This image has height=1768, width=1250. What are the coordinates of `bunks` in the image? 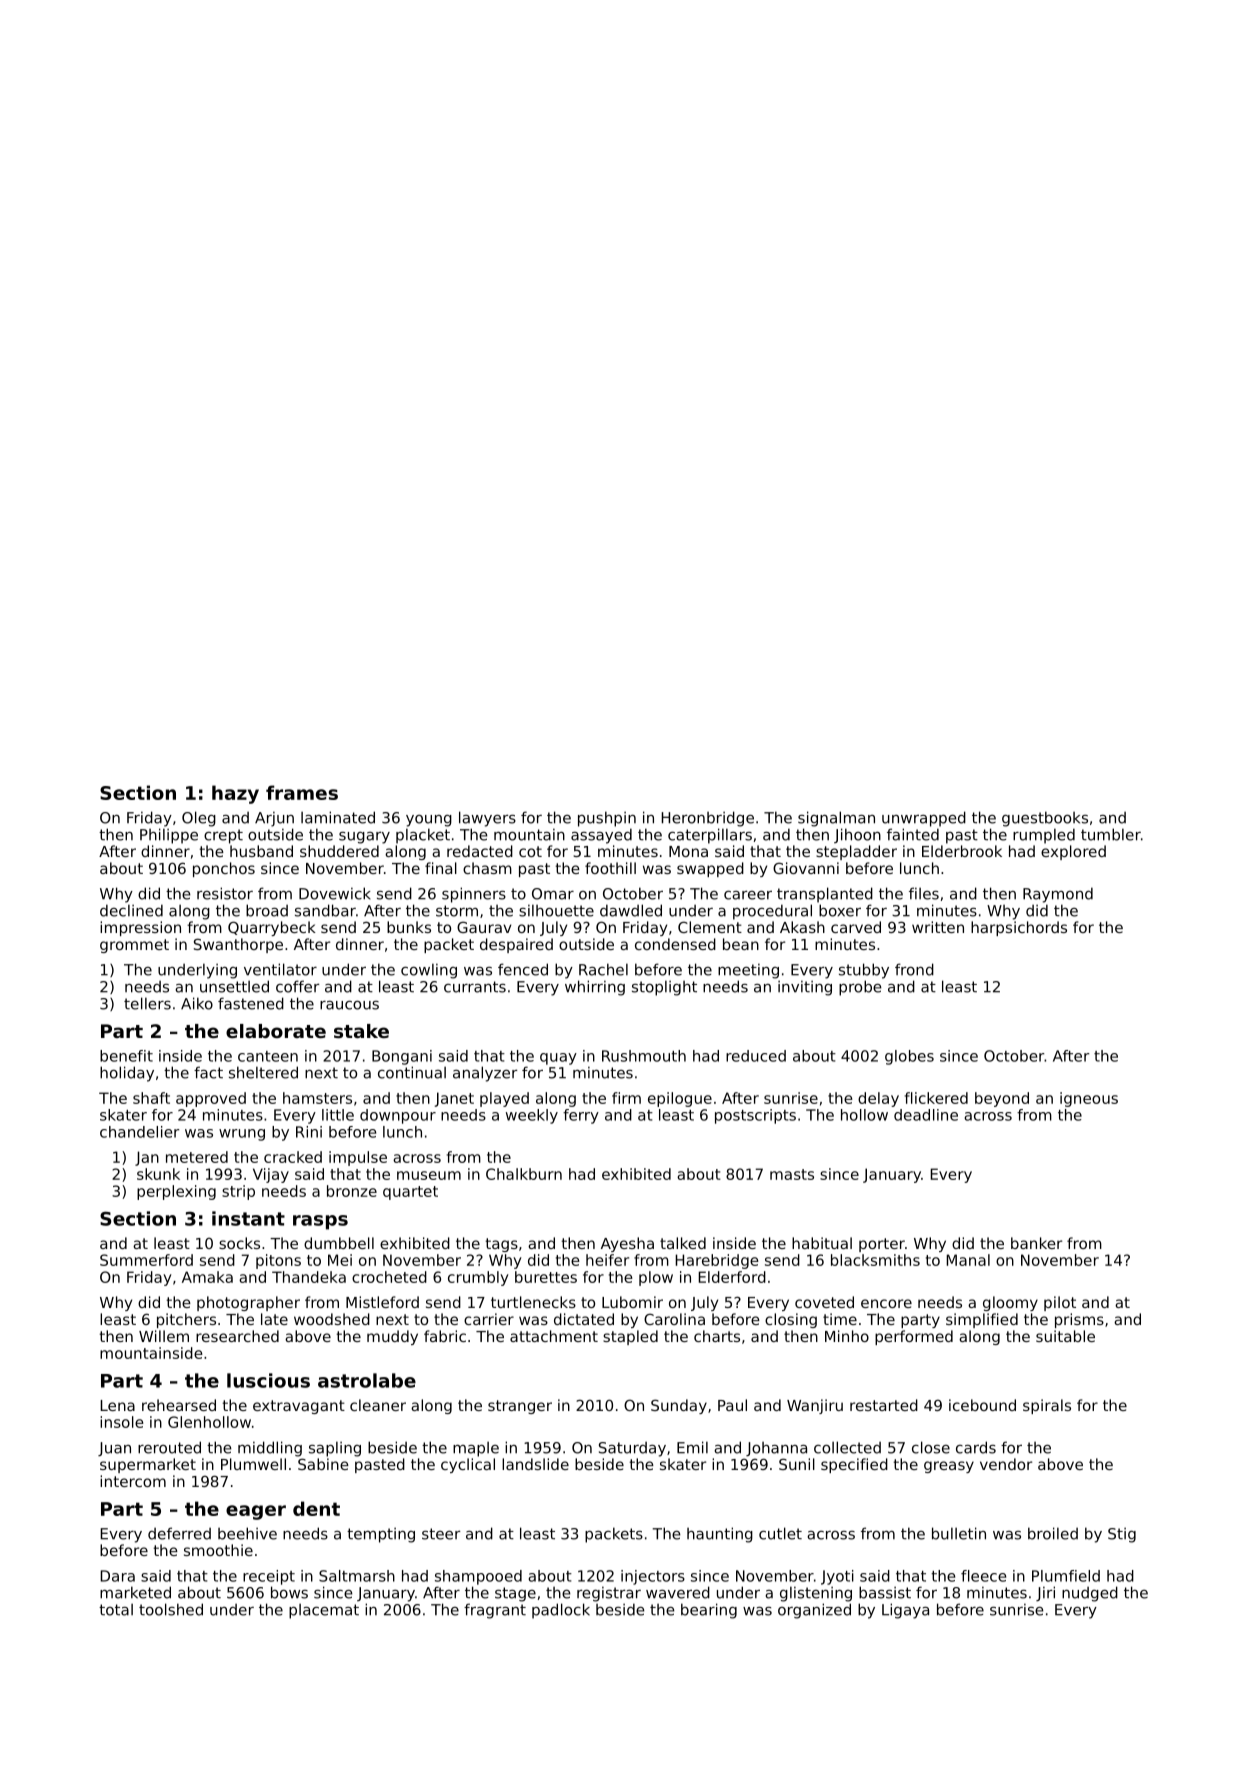 It's located at (409, 927).
